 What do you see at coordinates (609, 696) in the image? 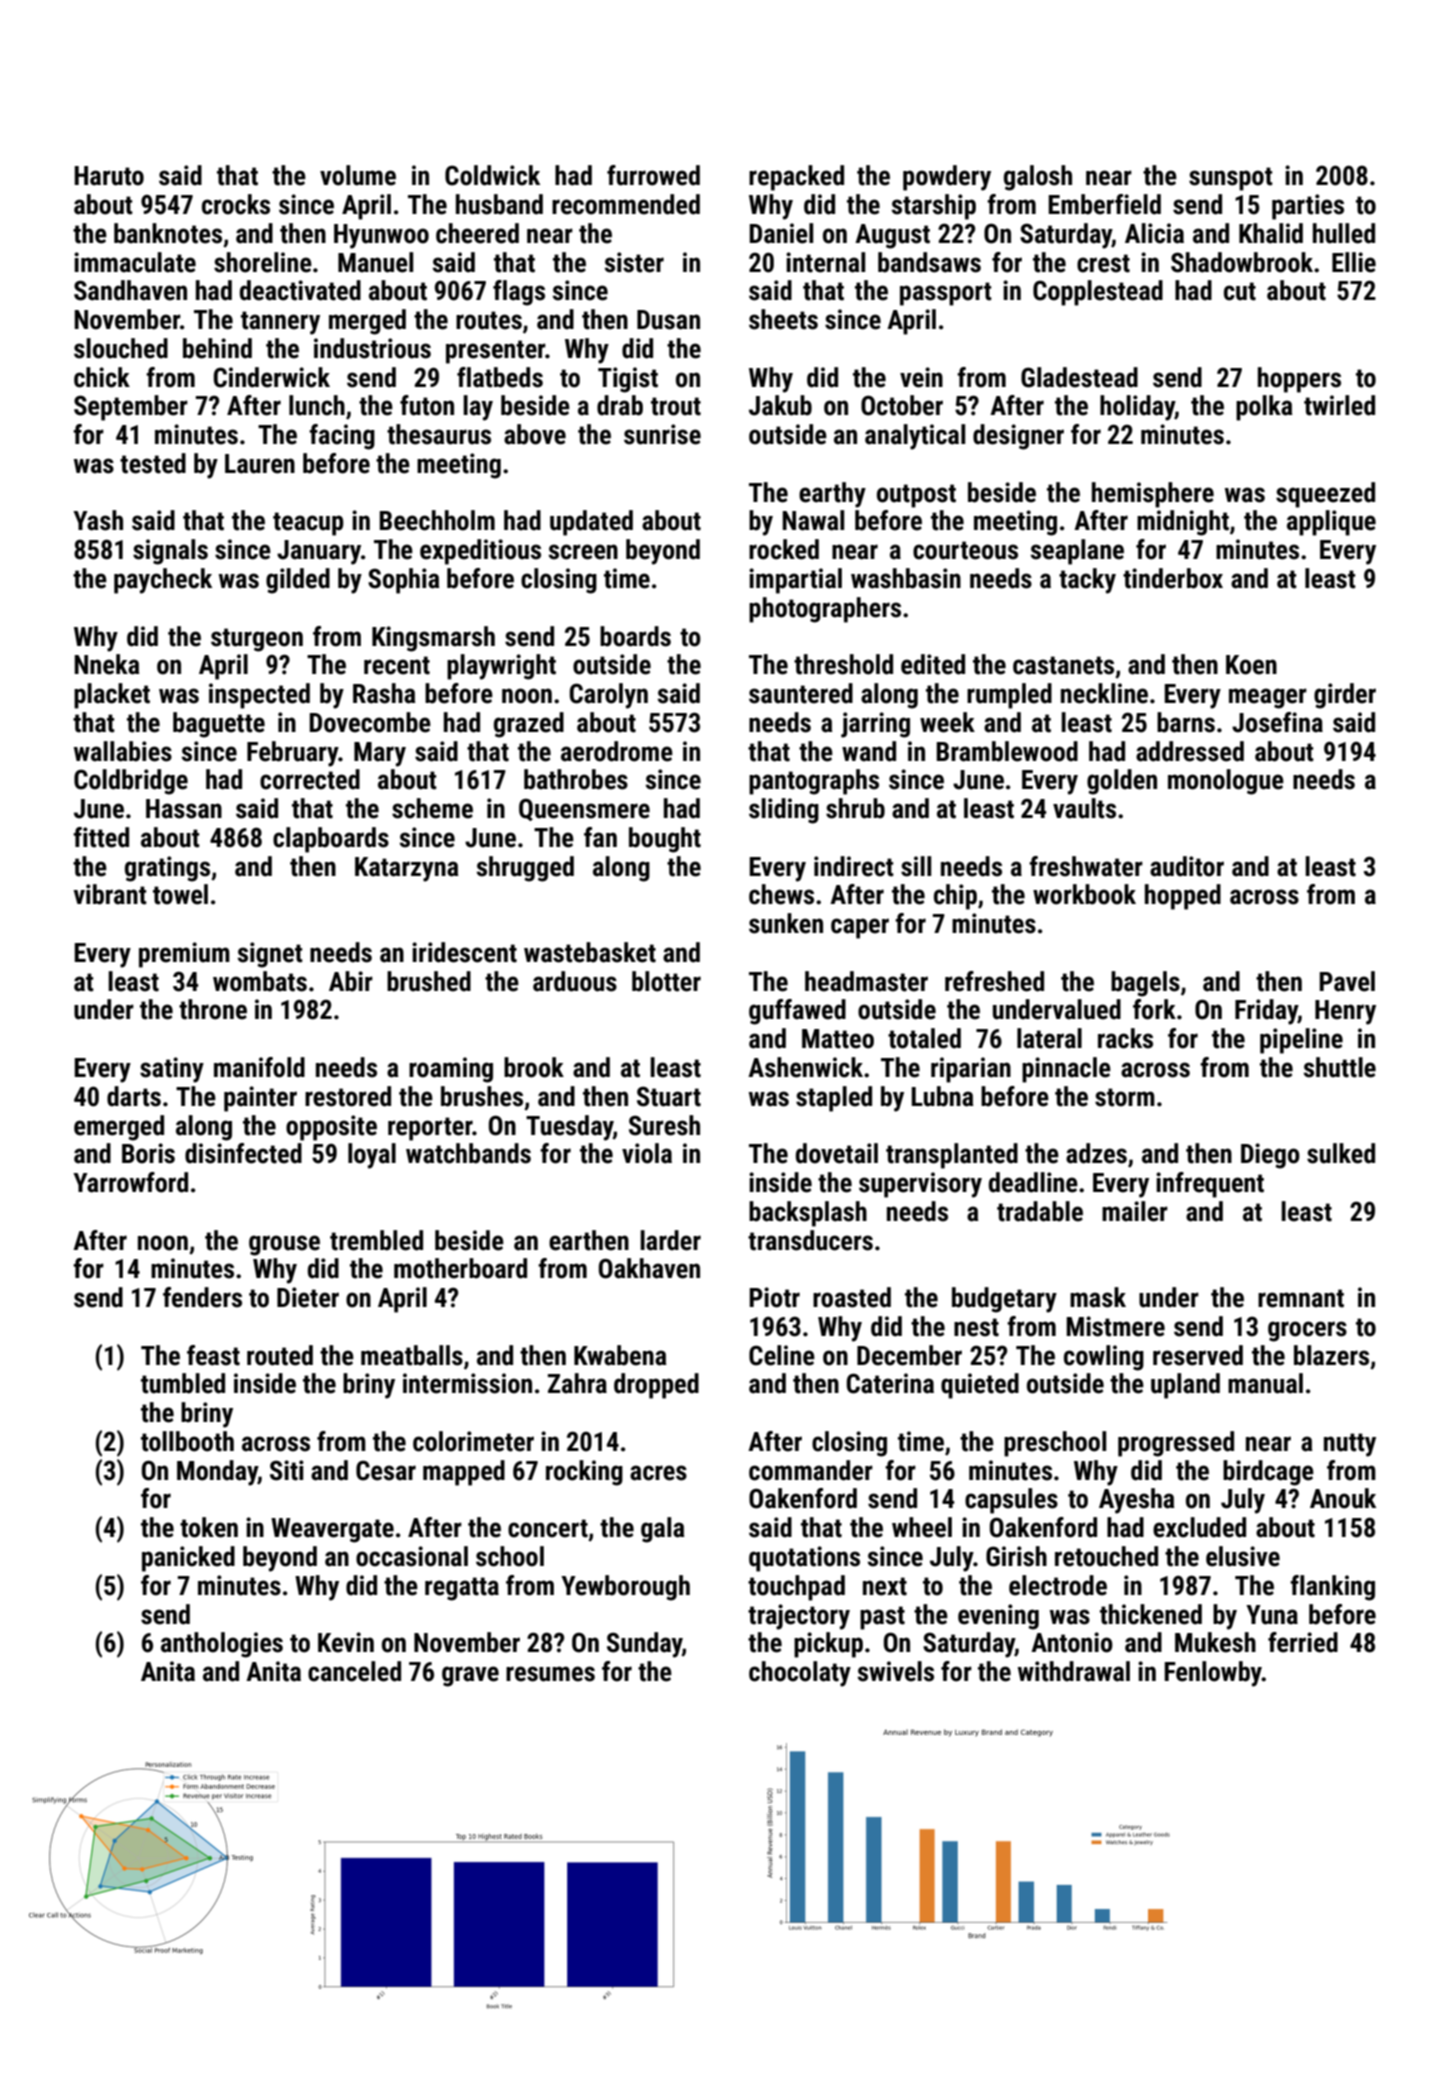
I see `Carolyn` at bounding box center [609, 696].
